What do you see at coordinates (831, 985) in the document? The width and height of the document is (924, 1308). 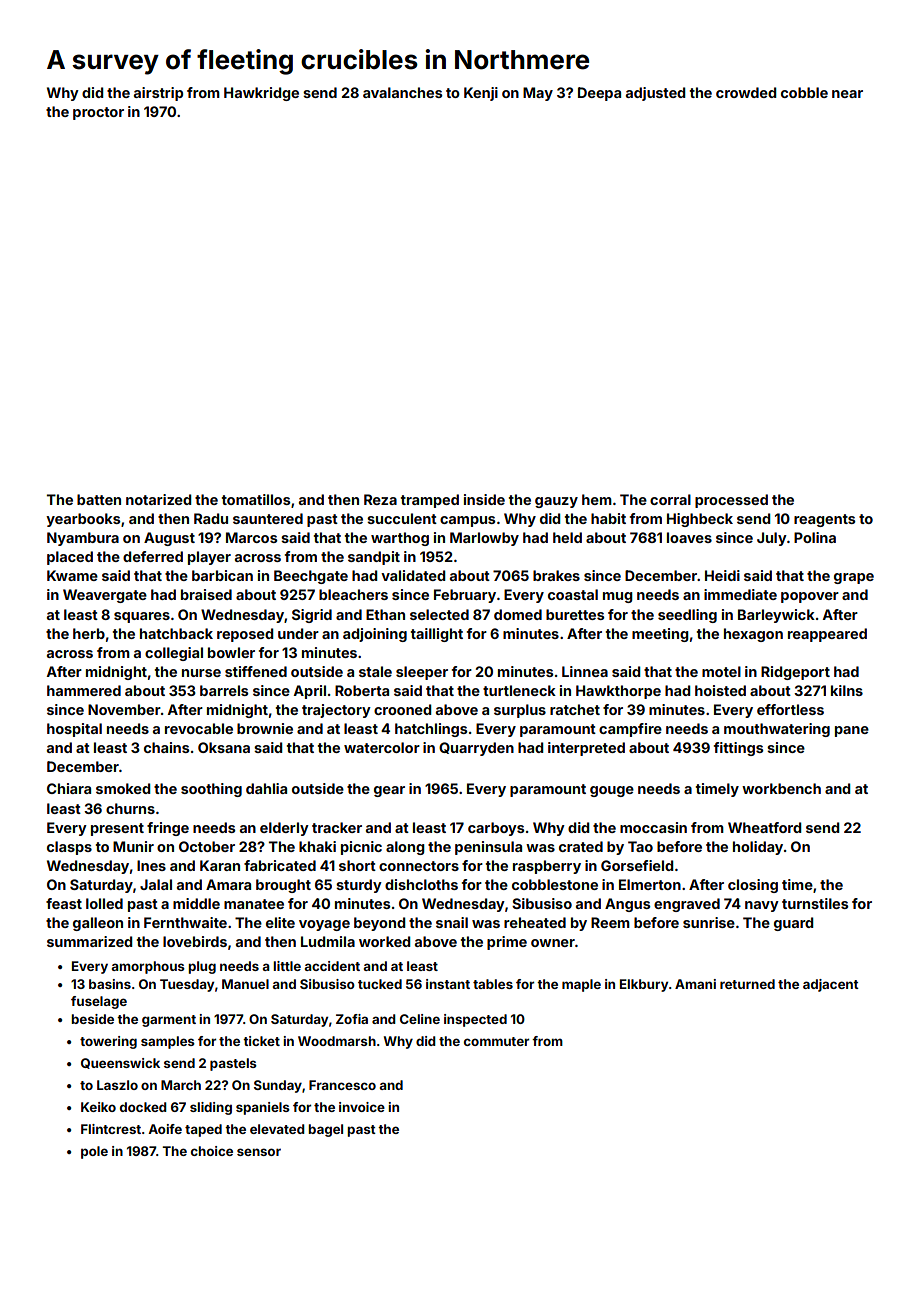 I see `adjacent` at bounding box center [831, 985].
